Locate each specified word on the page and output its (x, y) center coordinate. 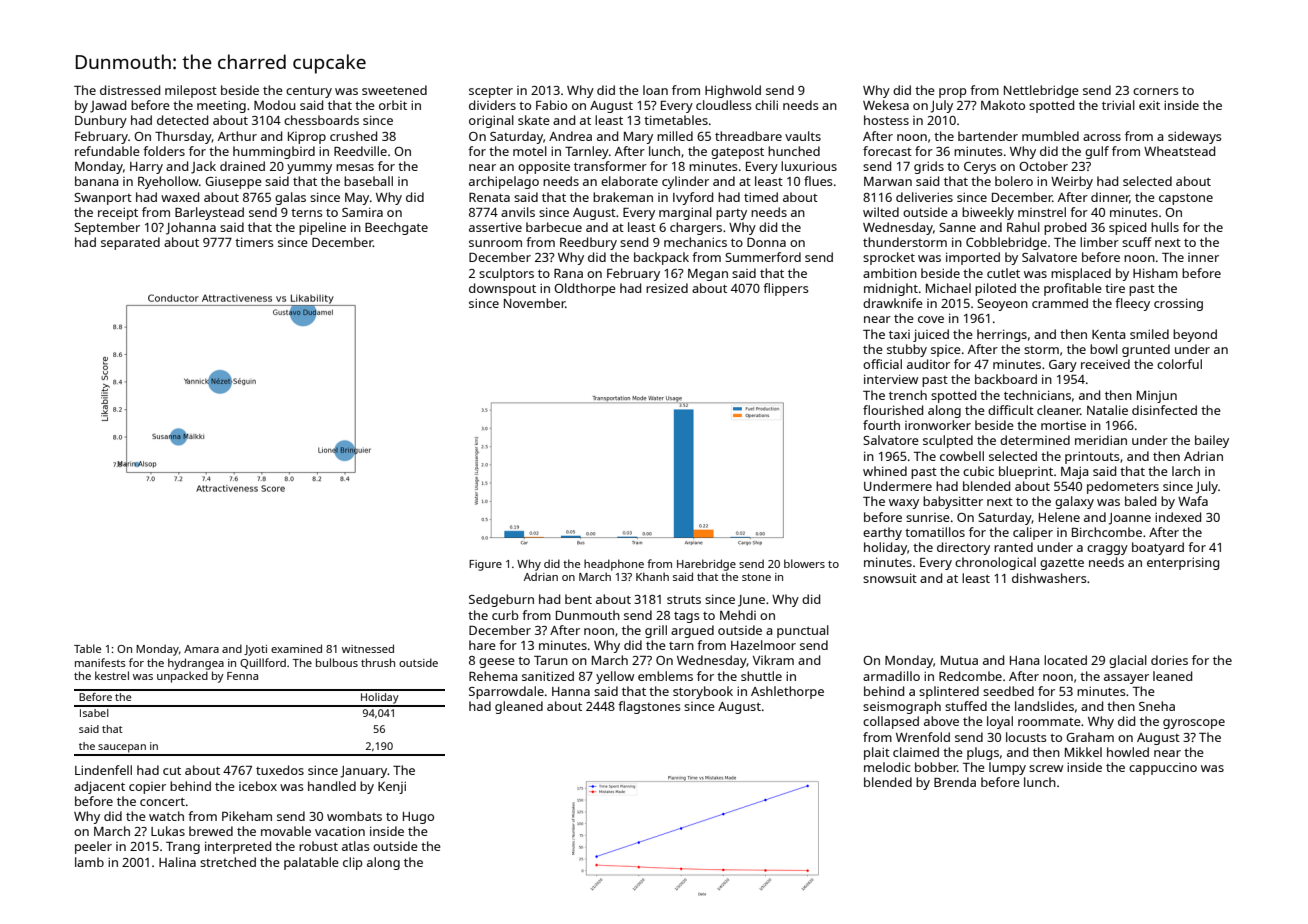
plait (877, 753)
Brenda (955, 782)
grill (656, 631)
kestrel (112, 675)
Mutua (959, 660)
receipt (118, 213)
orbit (393, 105)
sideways (1195, 137)
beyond (1195, 335)
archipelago (504, 182)
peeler (93, 847)
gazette (1062, 564)
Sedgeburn (501, 600)
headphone (614, 565)
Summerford (763, 257)
